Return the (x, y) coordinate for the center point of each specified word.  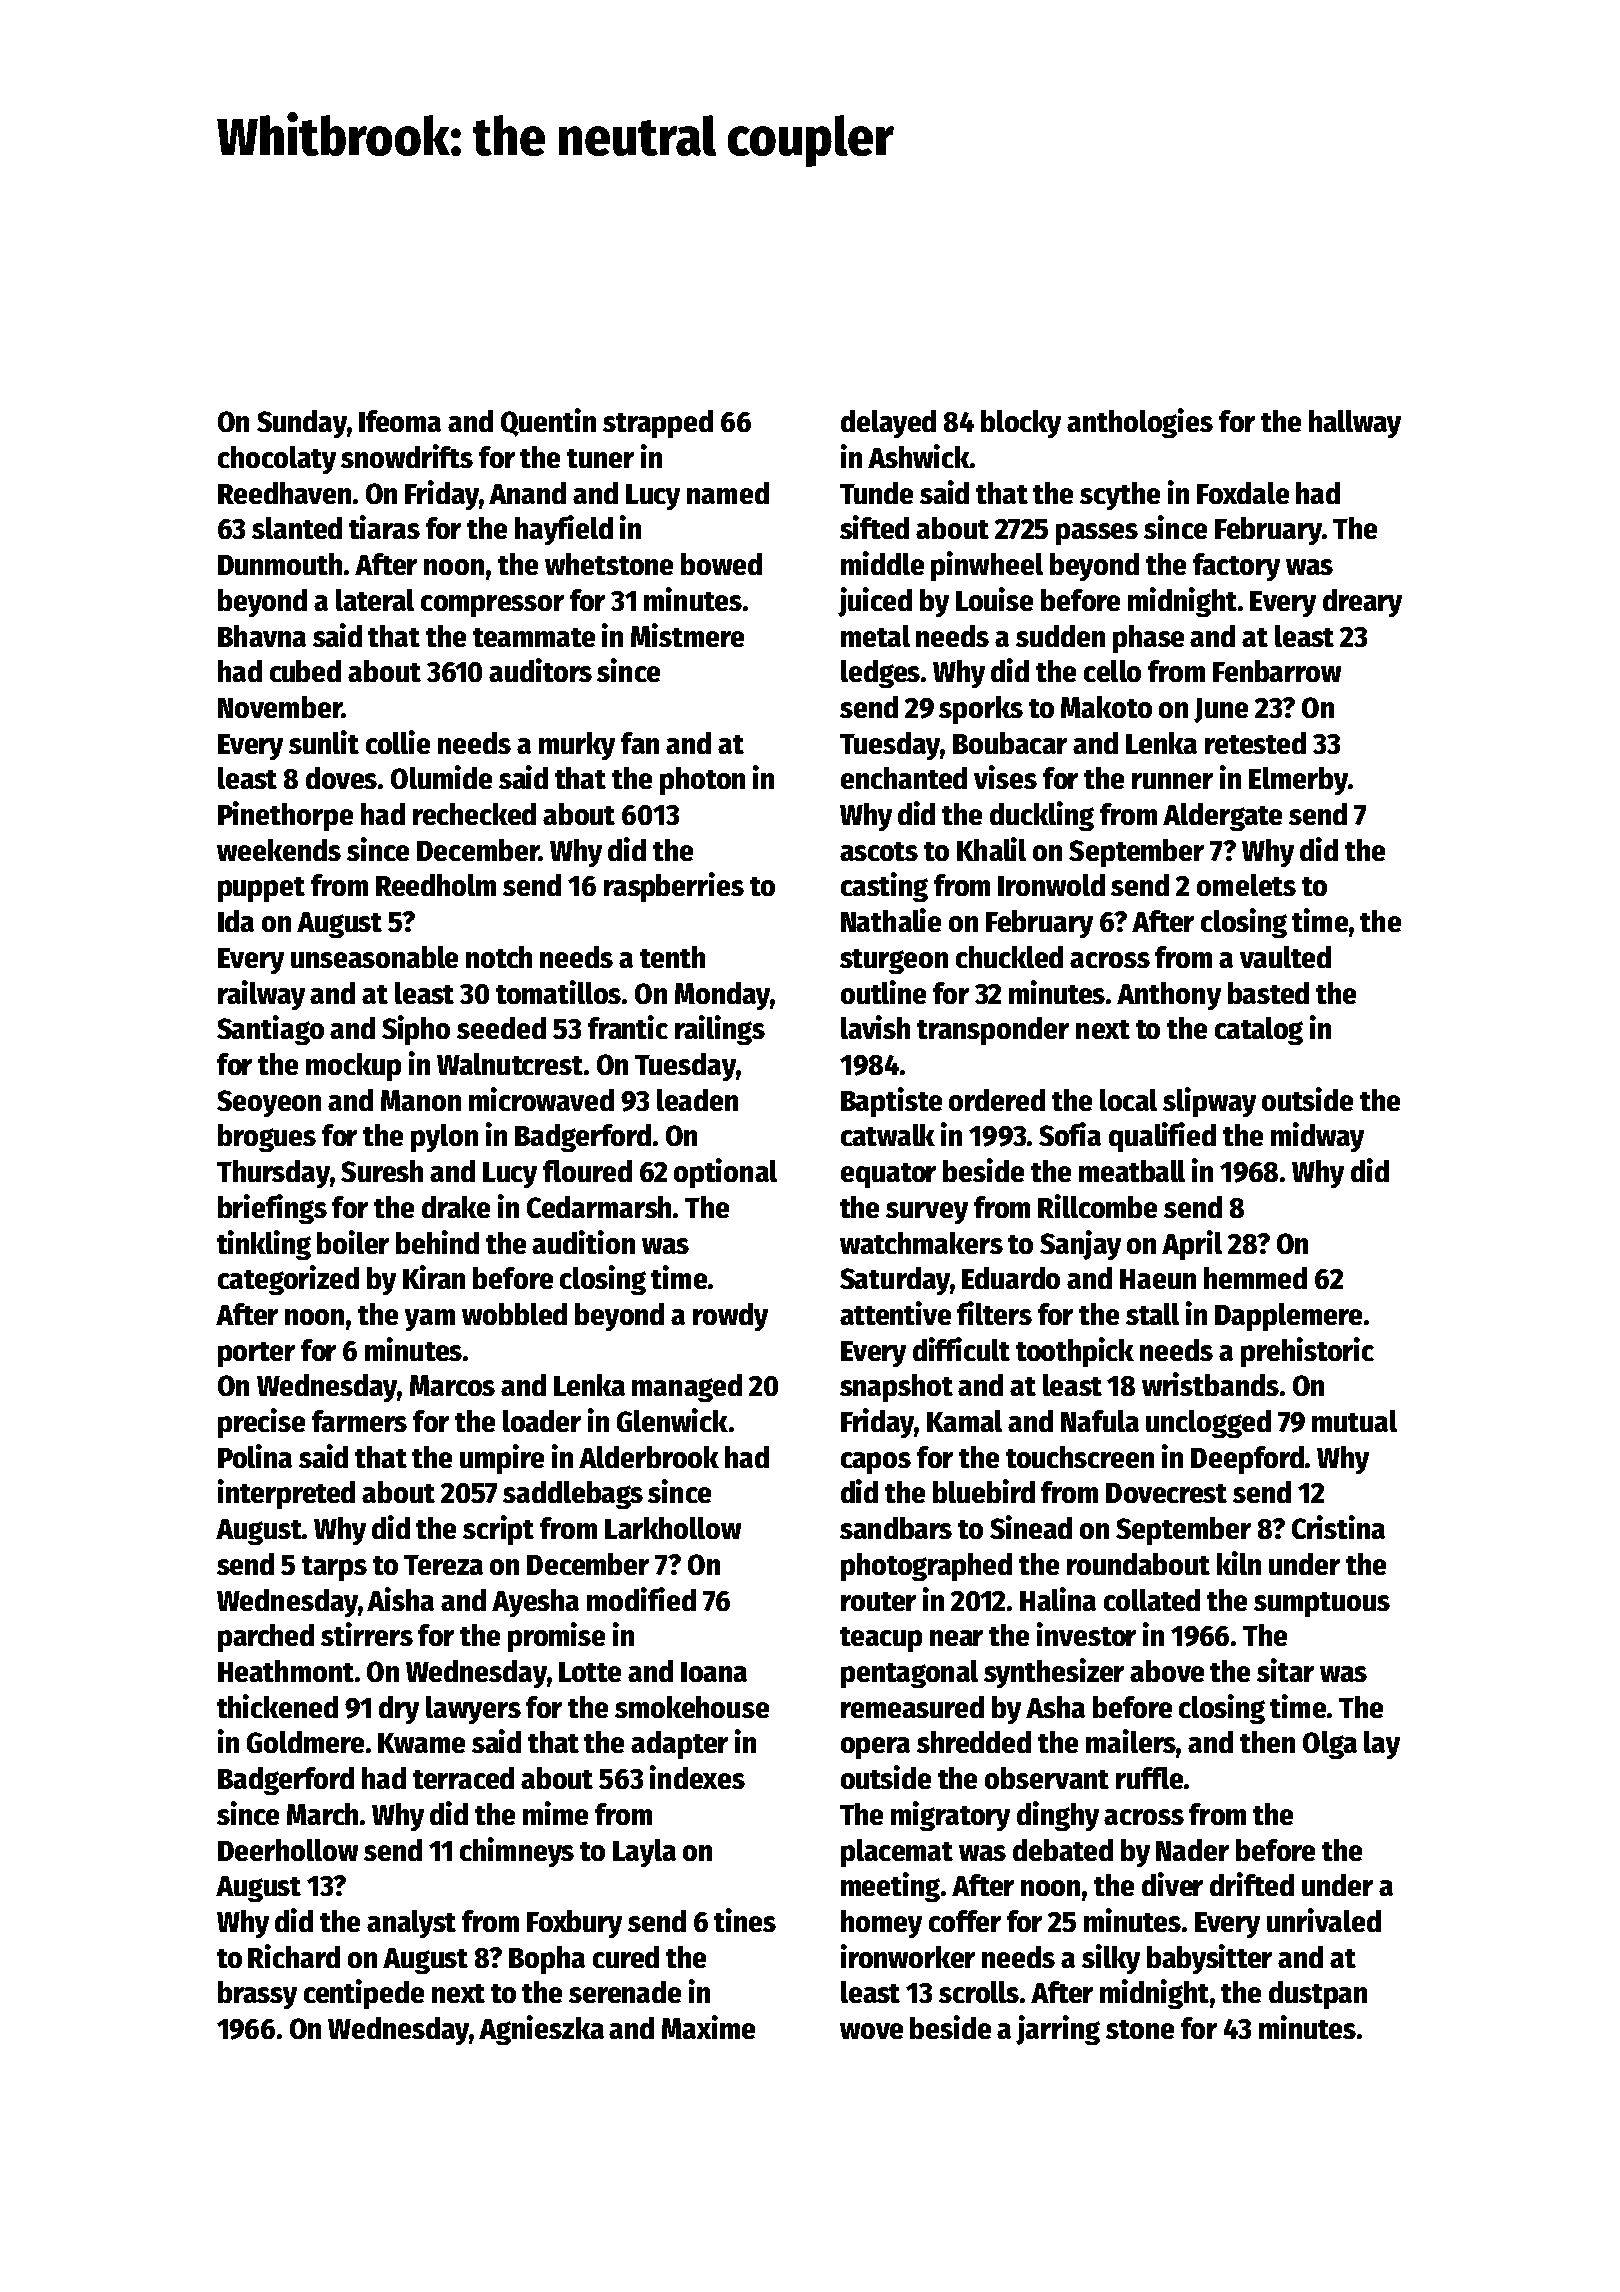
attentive (895, 1313)
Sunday (302, 424)
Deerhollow (288, 1850)
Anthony (1169, 996)
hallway (1355, 424)
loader (542, 1421)
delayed (888, 424)
